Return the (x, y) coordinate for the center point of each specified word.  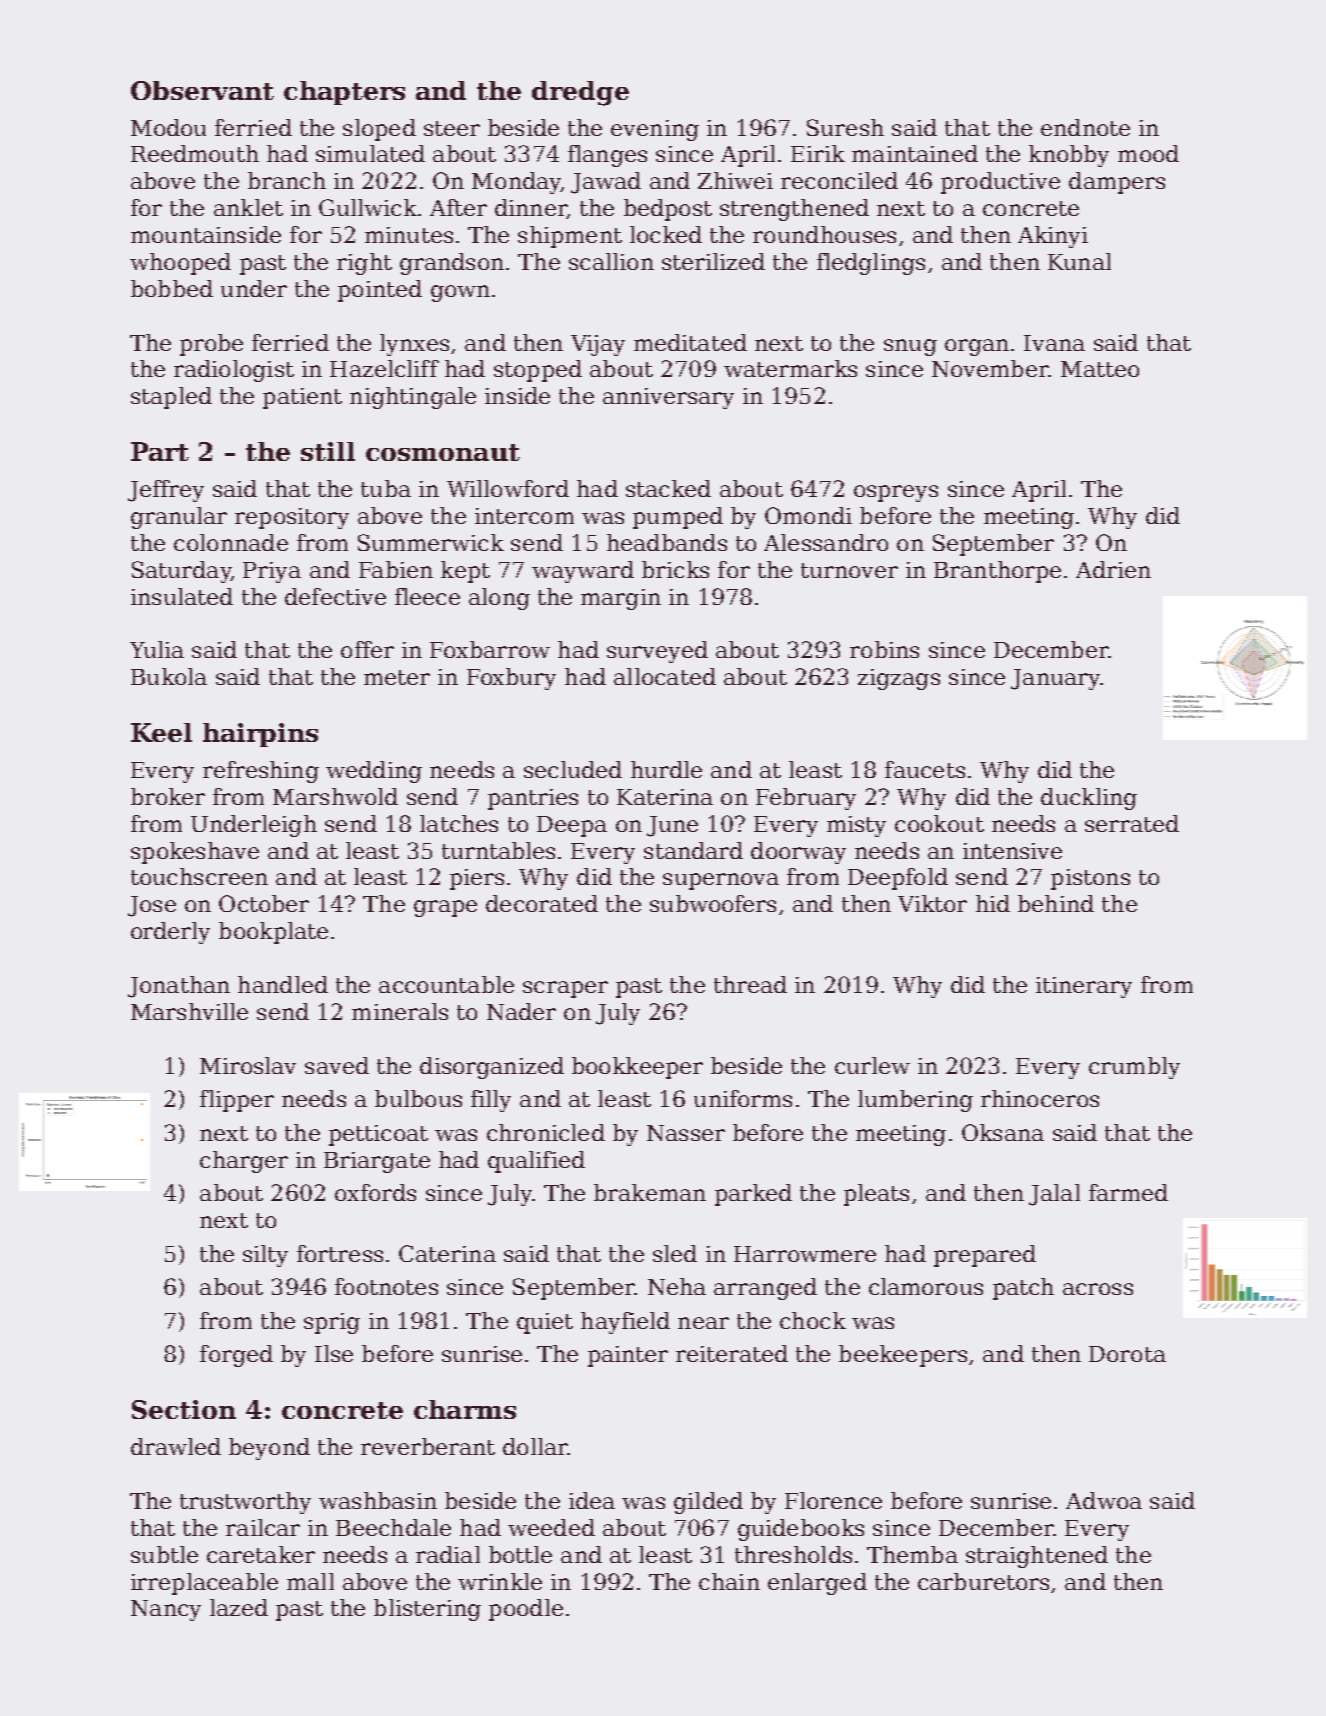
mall (310, 1581)
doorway (798, 853)
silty (265, 1256)
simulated (370, 153)
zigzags (899, 679)
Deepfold (898, 879)
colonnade (231, 542)
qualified (536, 1162)
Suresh (845, 127)
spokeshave (195, 853)
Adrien (1113, 569)
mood (1148, 153)
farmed (1128, 1192)
